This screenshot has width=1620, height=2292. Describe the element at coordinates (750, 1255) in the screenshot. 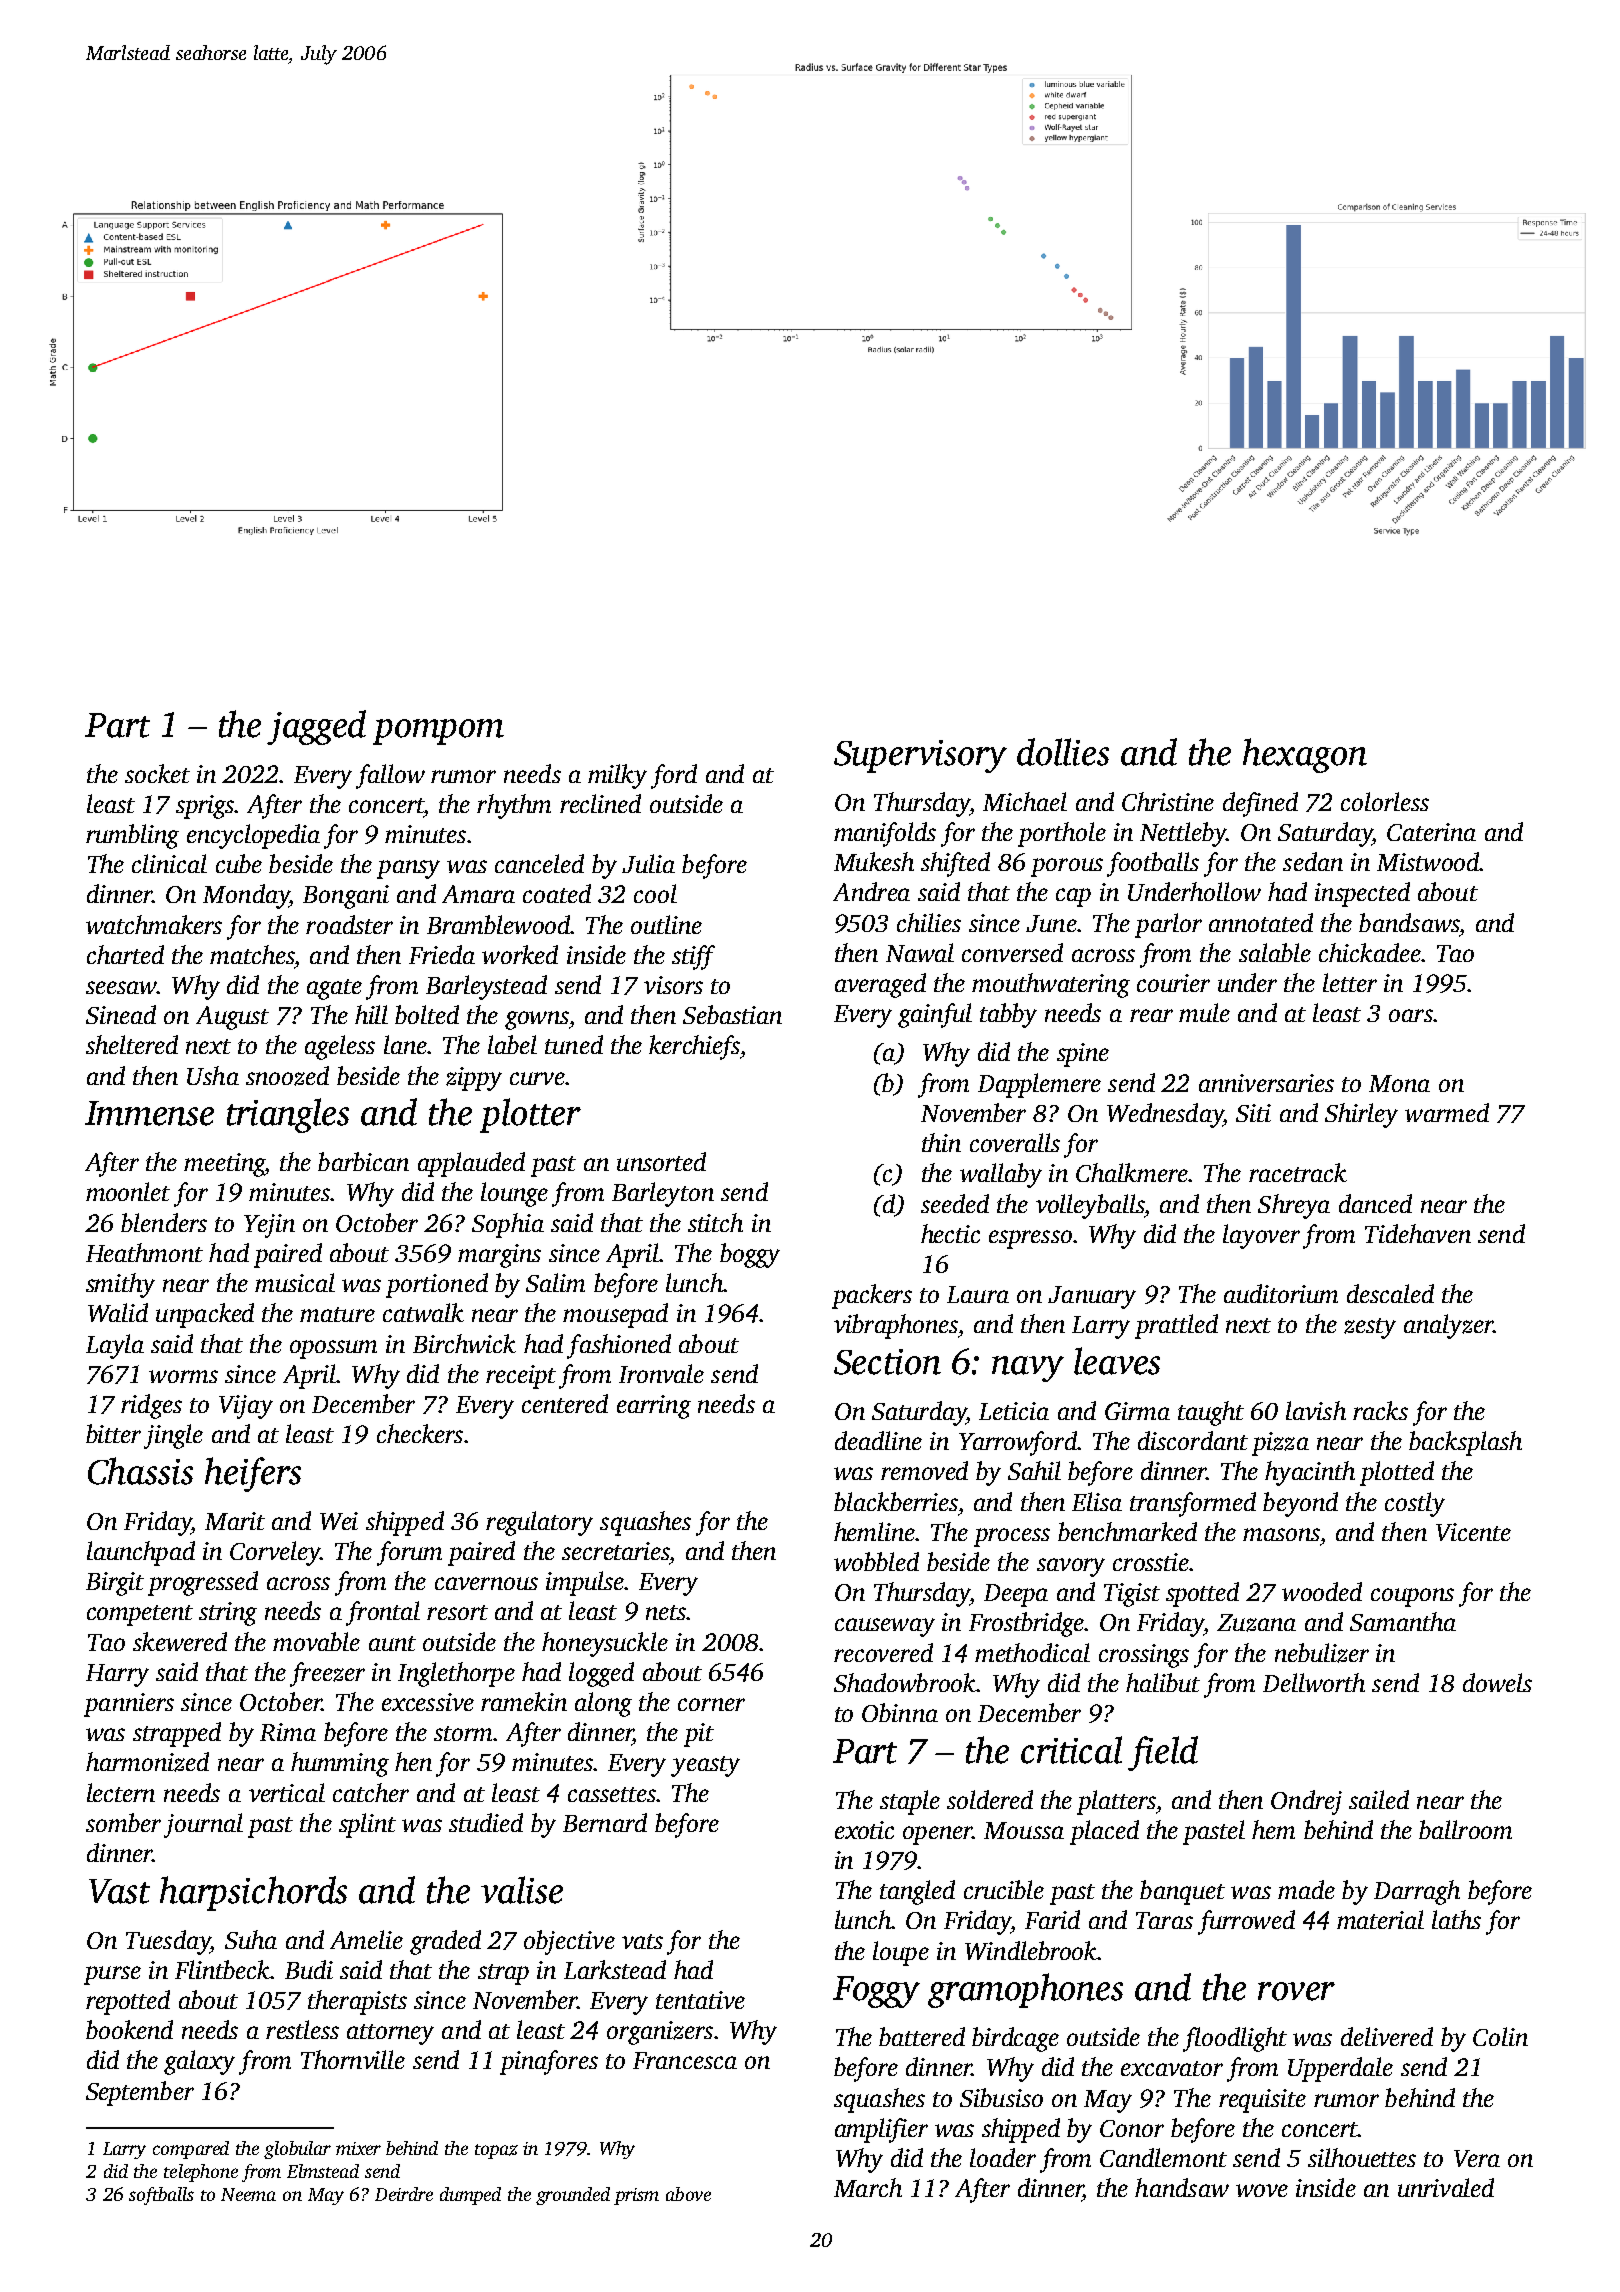

I see `boggy` at that location.
